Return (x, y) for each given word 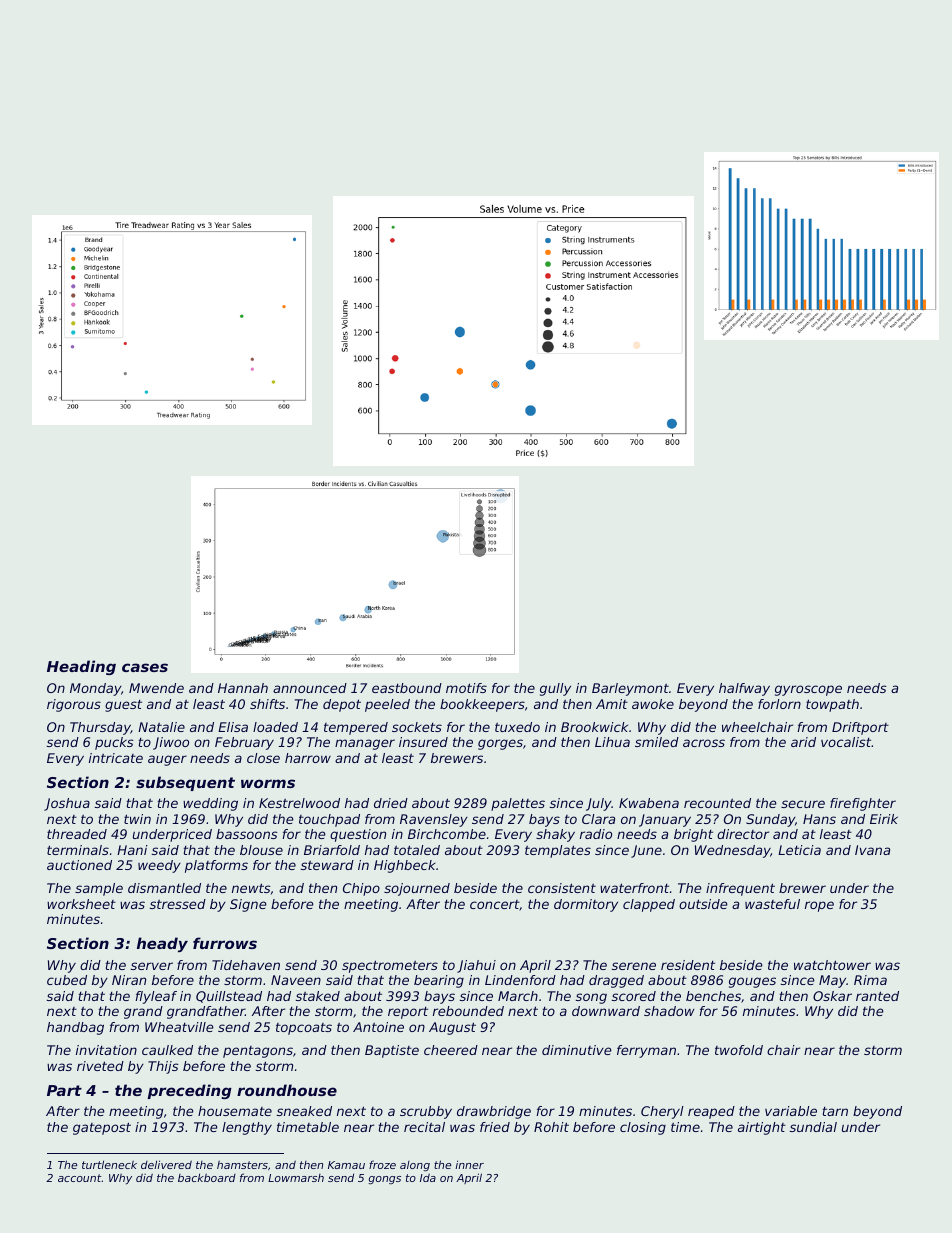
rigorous (74, 705)
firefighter (863, 804)
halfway (744, 689)
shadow (669, 1011)
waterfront (634, 888)
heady (162, 944)
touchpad (329, 820)
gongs (384, 1180)
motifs (466, 688)
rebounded (468, 1011)
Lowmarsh (296, 1178)
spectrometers (390, 966)
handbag (75, 1028)
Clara (598, 819)
